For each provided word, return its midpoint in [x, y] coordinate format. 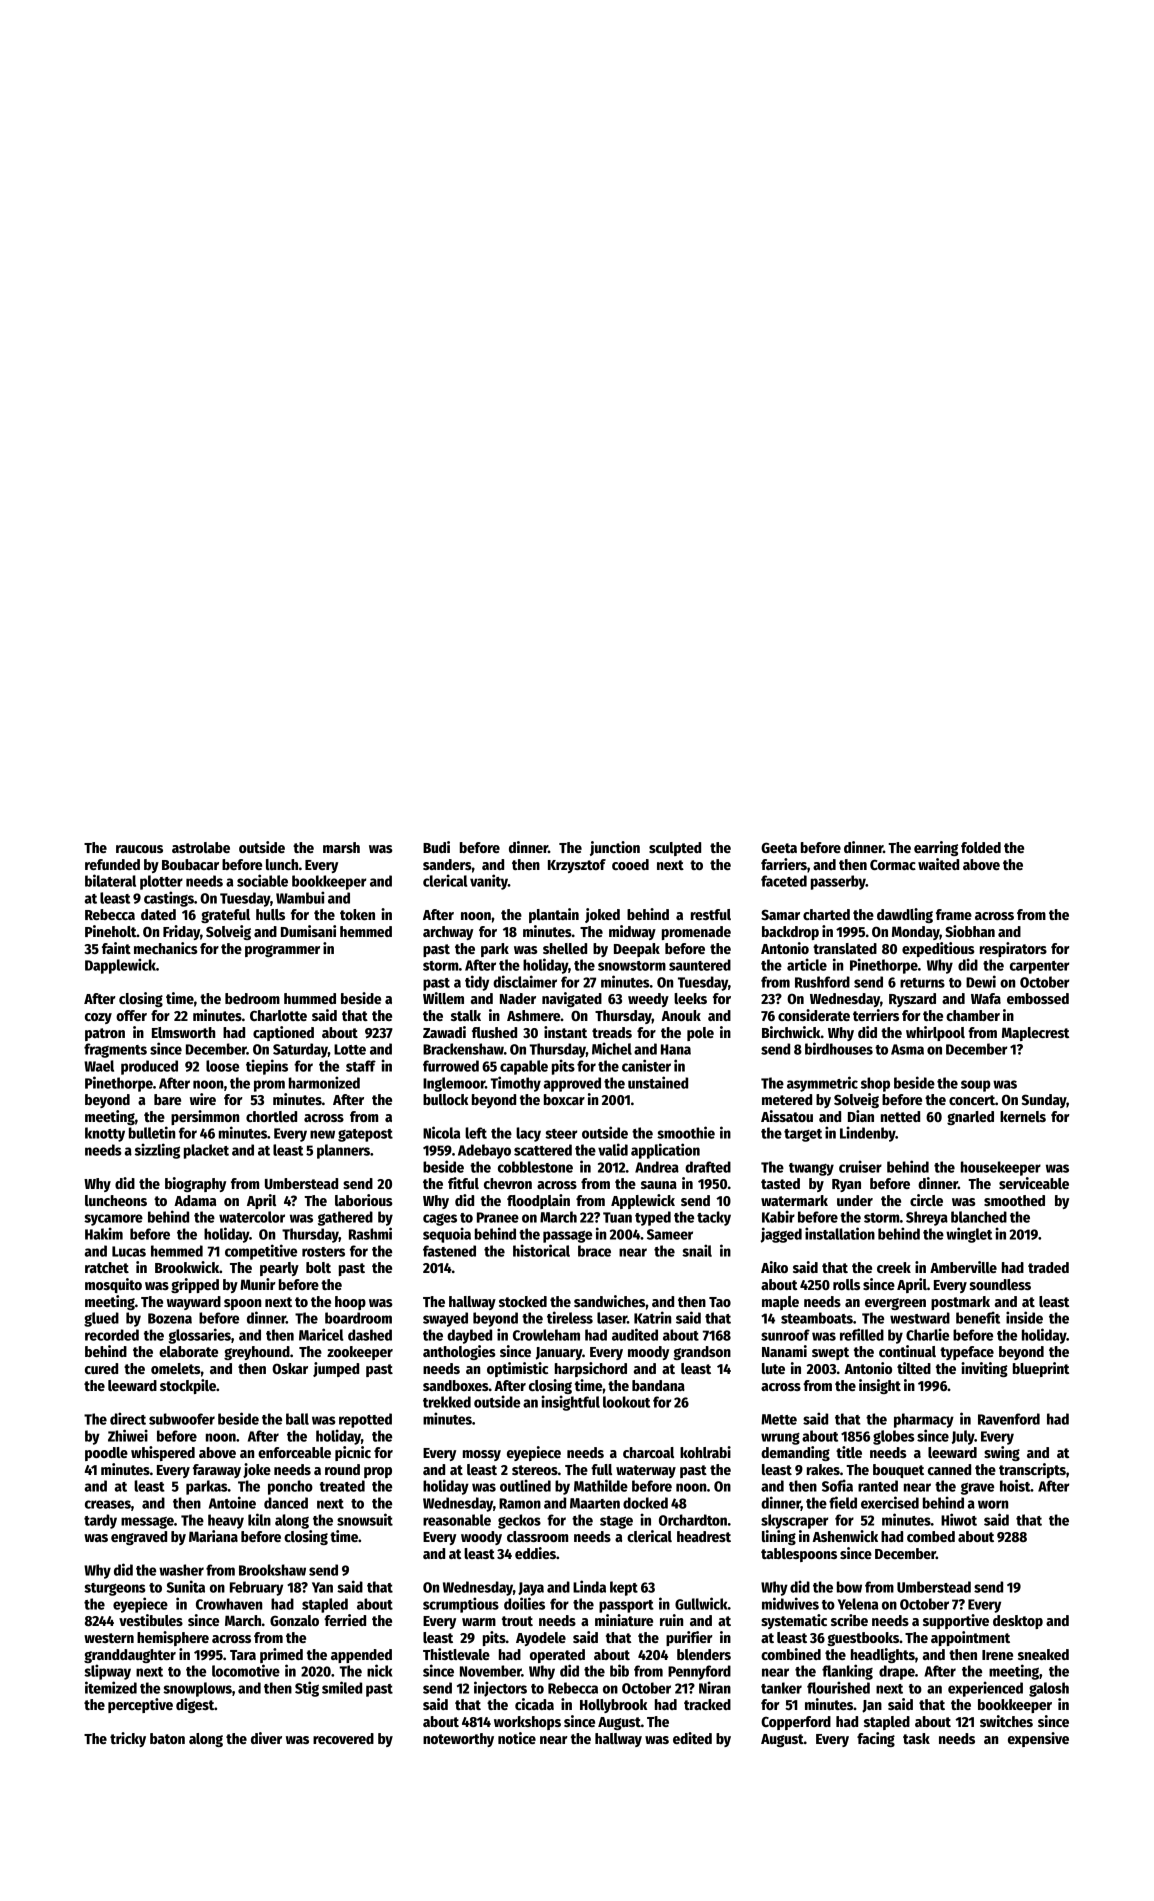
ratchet [107, 1267]
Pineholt [111, 931]
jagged [781, 1235]
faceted [784, 881]
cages [440, 1220]
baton [167, 1738]
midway [632, 932]
